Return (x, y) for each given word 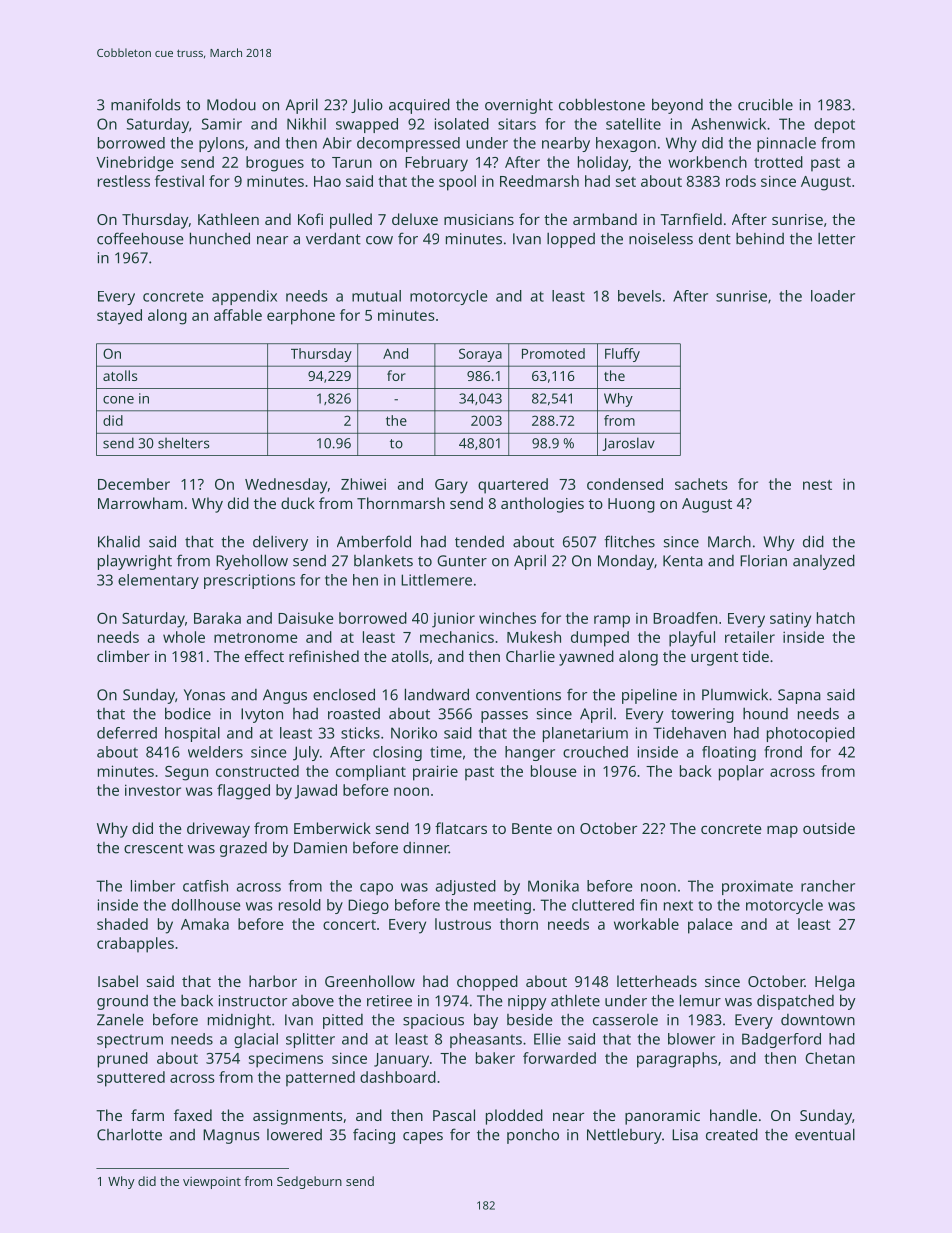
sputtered (131, 1079)
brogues (275, 164)
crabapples (135, 945)
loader (833, 296)
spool (457, 183)
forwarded (559, 1058)
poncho (533, 1136)
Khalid (119, 541)
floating (729, 753)
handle (733, 1115)
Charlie (530, 656)
